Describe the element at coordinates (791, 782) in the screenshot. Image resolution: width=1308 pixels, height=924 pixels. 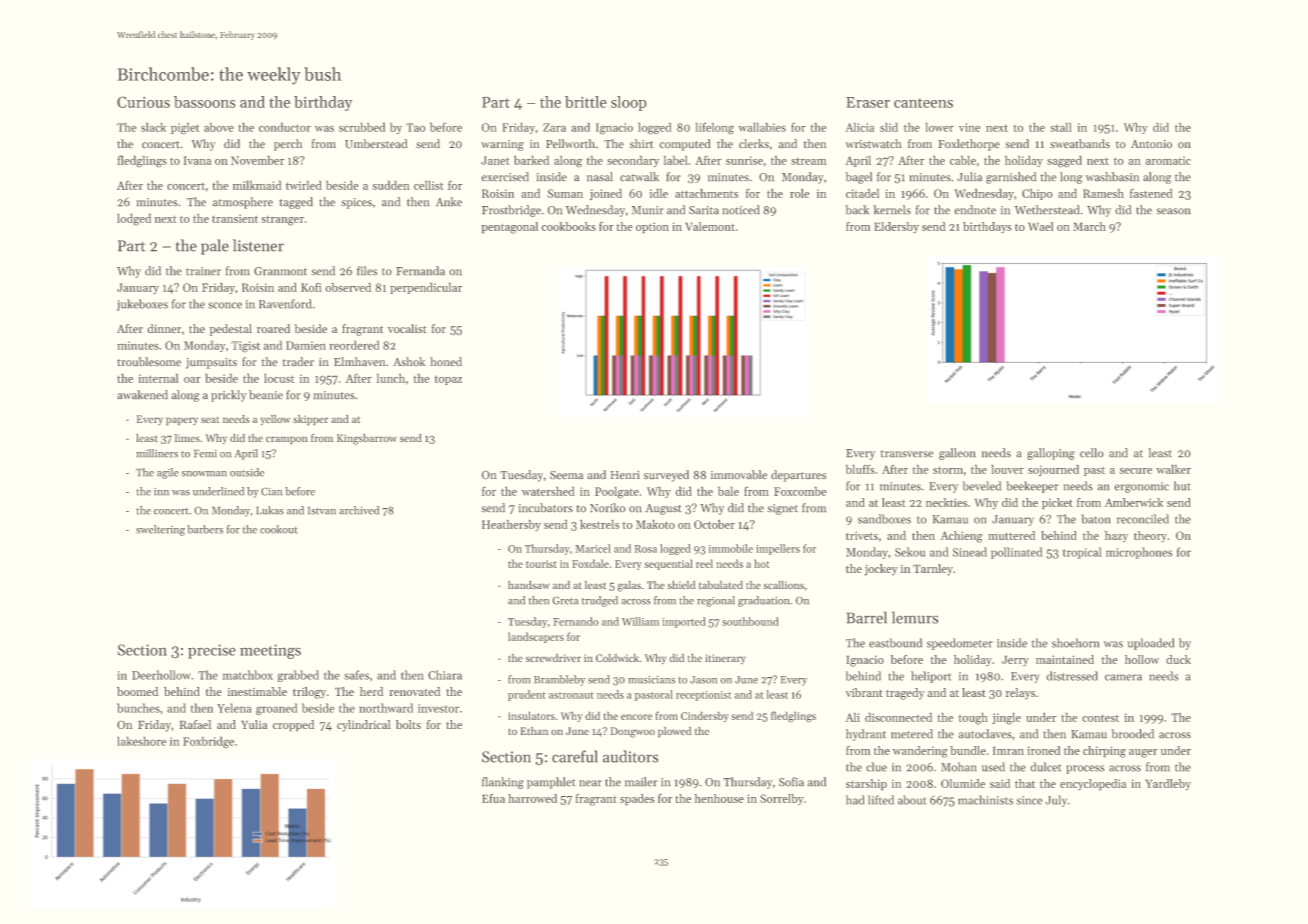
I see `Sofia` at that location.
